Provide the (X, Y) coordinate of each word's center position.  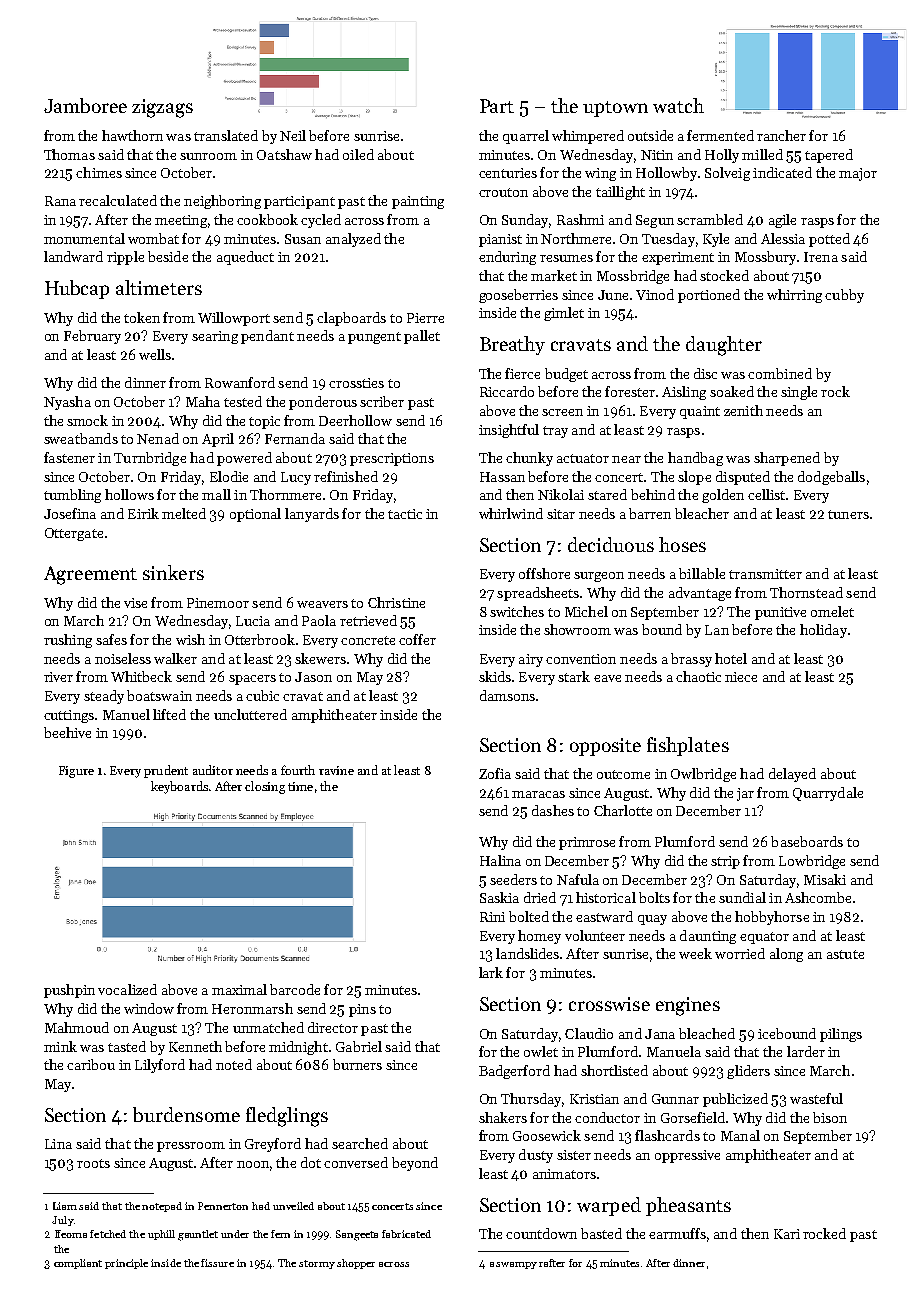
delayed (792, 775)
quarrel (526, 137)
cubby (844, 296)
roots (93, 1163)
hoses (682, 544)
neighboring (222, 202)
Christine (396, 602)
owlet (541, 1051)
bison (830, 1117)
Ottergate (74, 534)
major (858, 174)
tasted (127, 1046)
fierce (522, 373)
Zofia (495, 773)
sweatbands (81, 438)
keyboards (179, 787)
